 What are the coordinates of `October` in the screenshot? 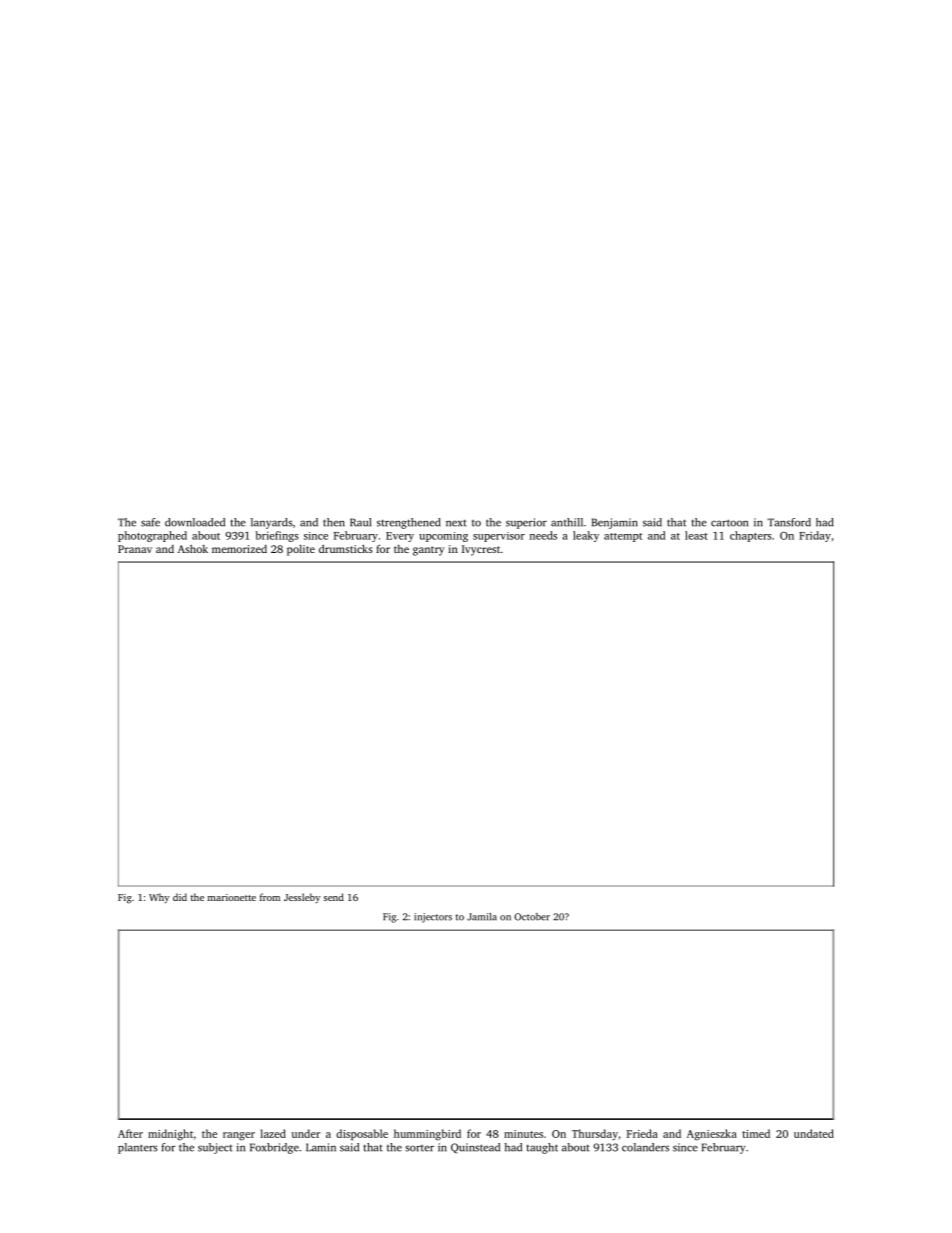 It's located at (532, 917).
